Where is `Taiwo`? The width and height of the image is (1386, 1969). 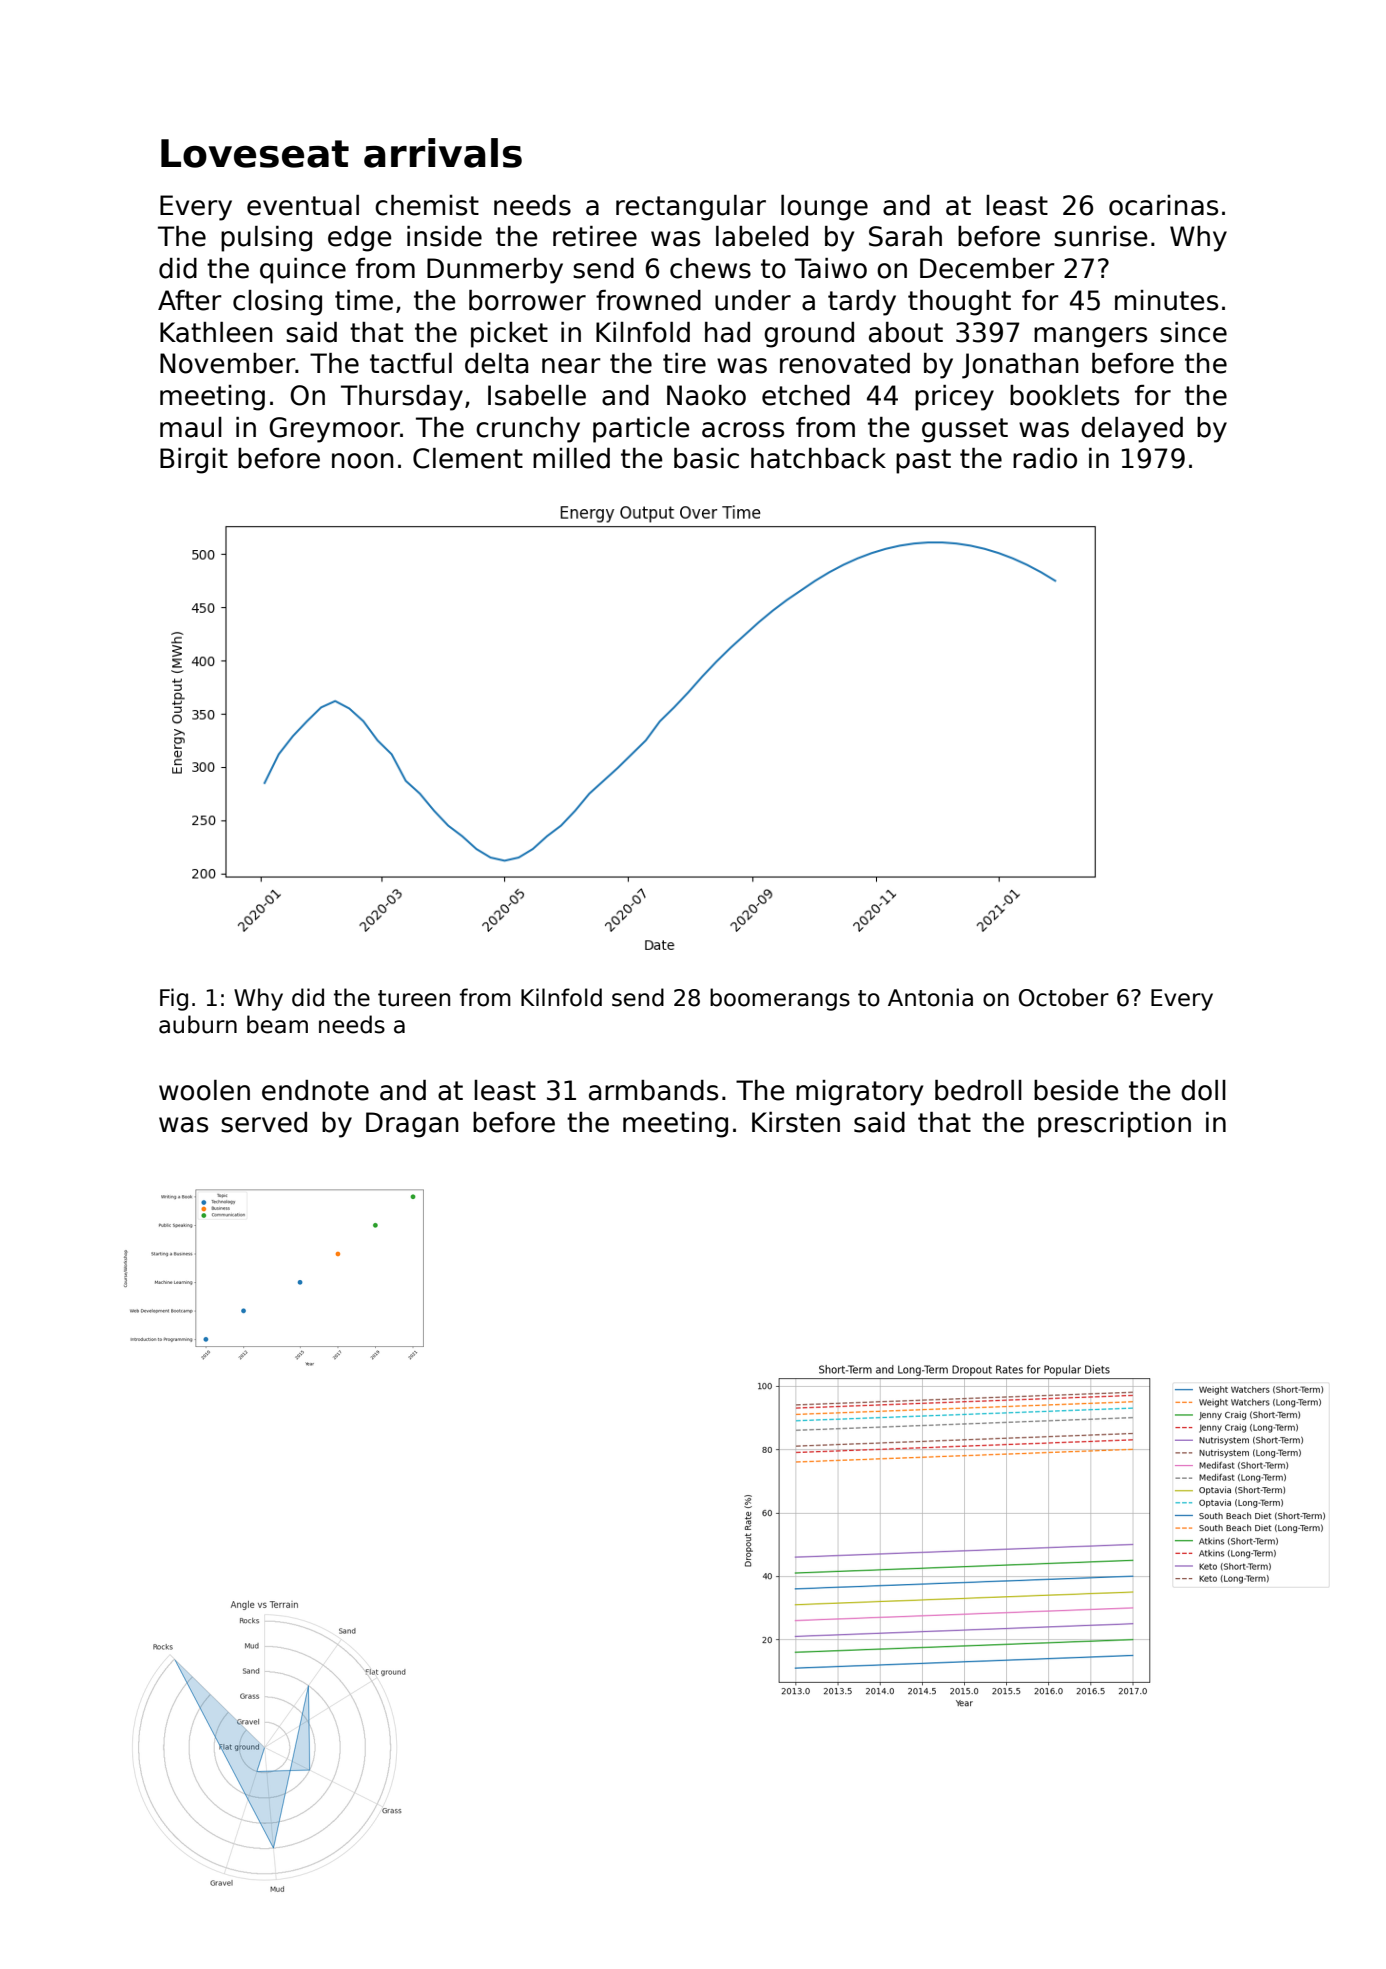
Taiwo is located at coordinates (831, 268).
